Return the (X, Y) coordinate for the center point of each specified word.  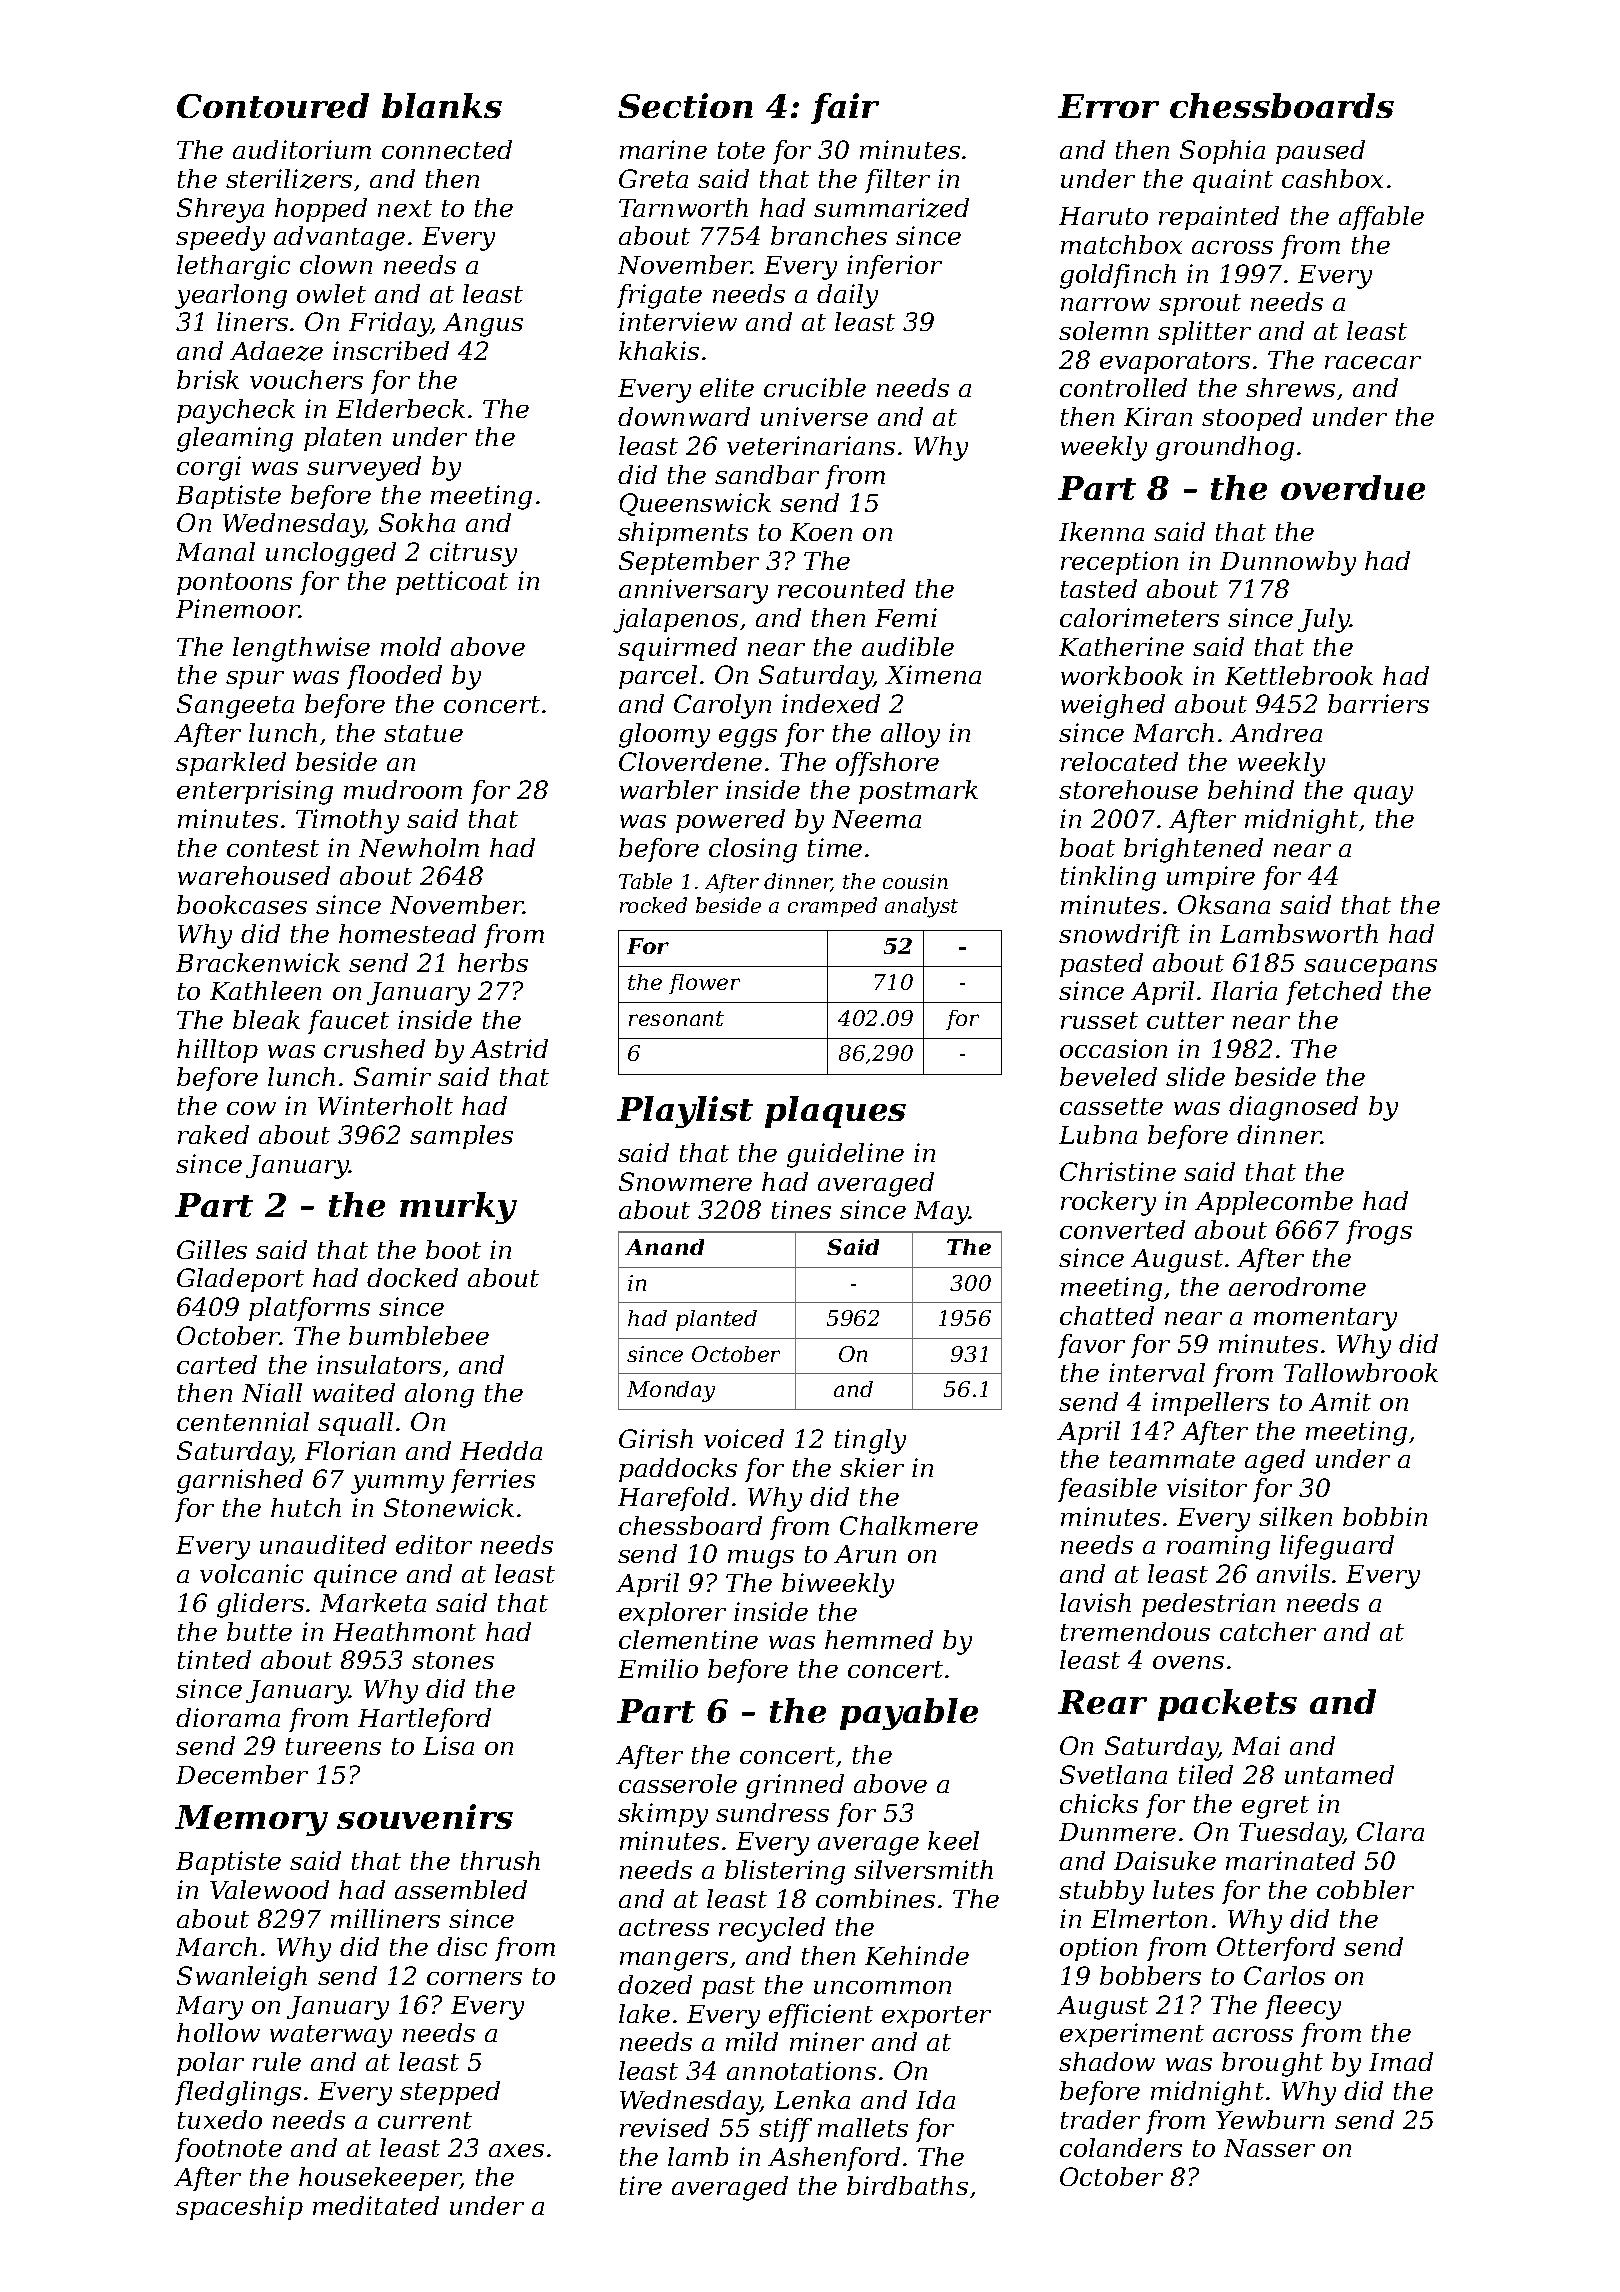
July (1324, 620)
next (405, 208)
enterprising (255, 792)
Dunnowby (1288, 563)
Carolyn (722, 706)
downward (684, 416)
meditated (376, 2205)
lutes (1183, 1889)
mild (752, 2041)
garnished (240, 1481)
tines (801, 1209)
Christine (1118, 1171)
